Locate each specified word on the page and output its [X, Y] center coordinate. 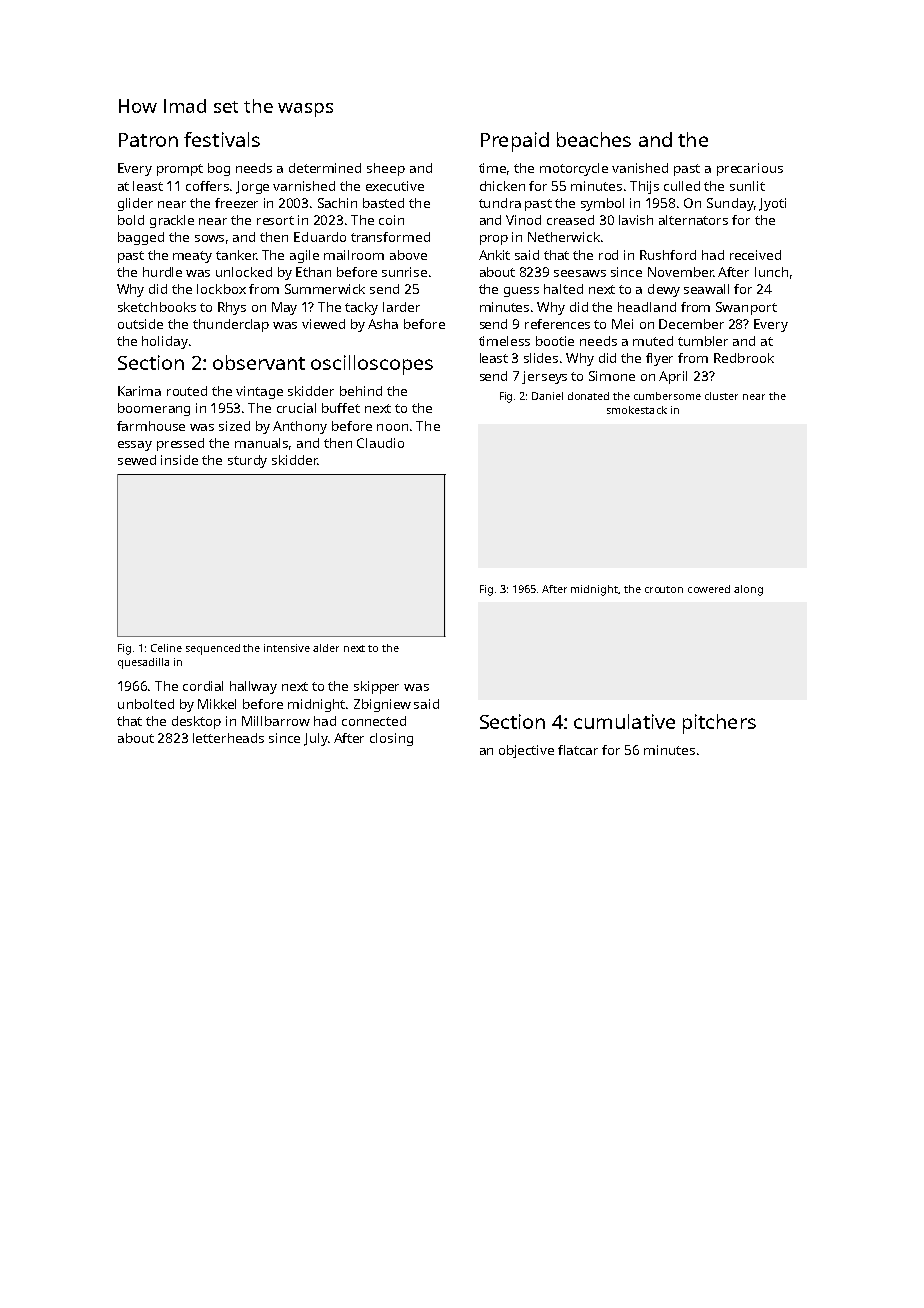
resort [275, 220]
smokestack [637, 410]
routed [187, 391]
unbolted [146, 704]
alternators [693, 220]
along [748, 590]
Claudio [380, 443]
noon [392, 427]
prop [494, 240]
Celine [166, 648]
